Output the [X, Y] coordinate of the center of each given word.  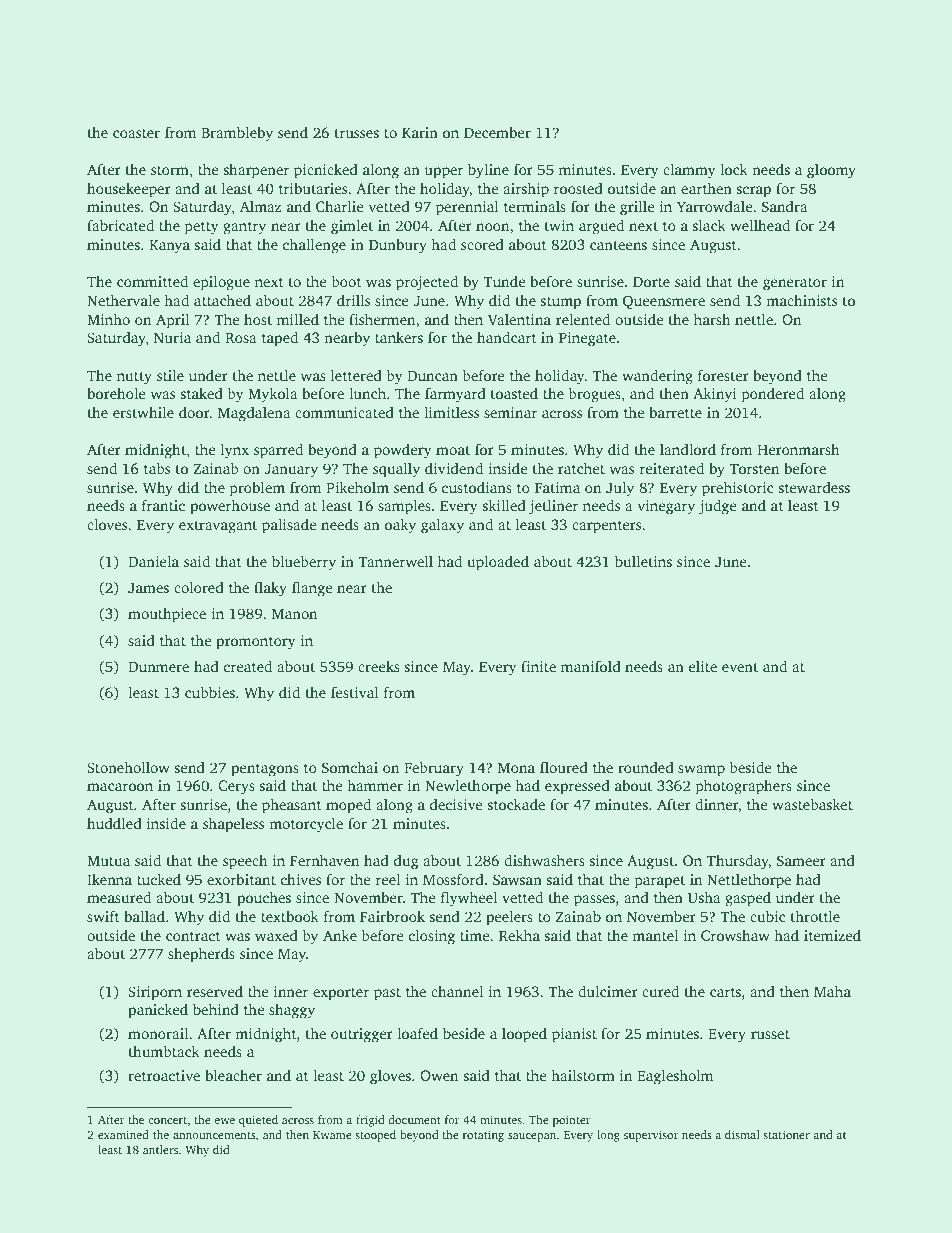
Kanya [169, 247]
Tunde [504, 281]
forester [723, 375]
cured [660, 991]
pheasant [292, 806]
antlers [160, 1149]
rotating [483, 1136]
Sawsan [517, 879]
